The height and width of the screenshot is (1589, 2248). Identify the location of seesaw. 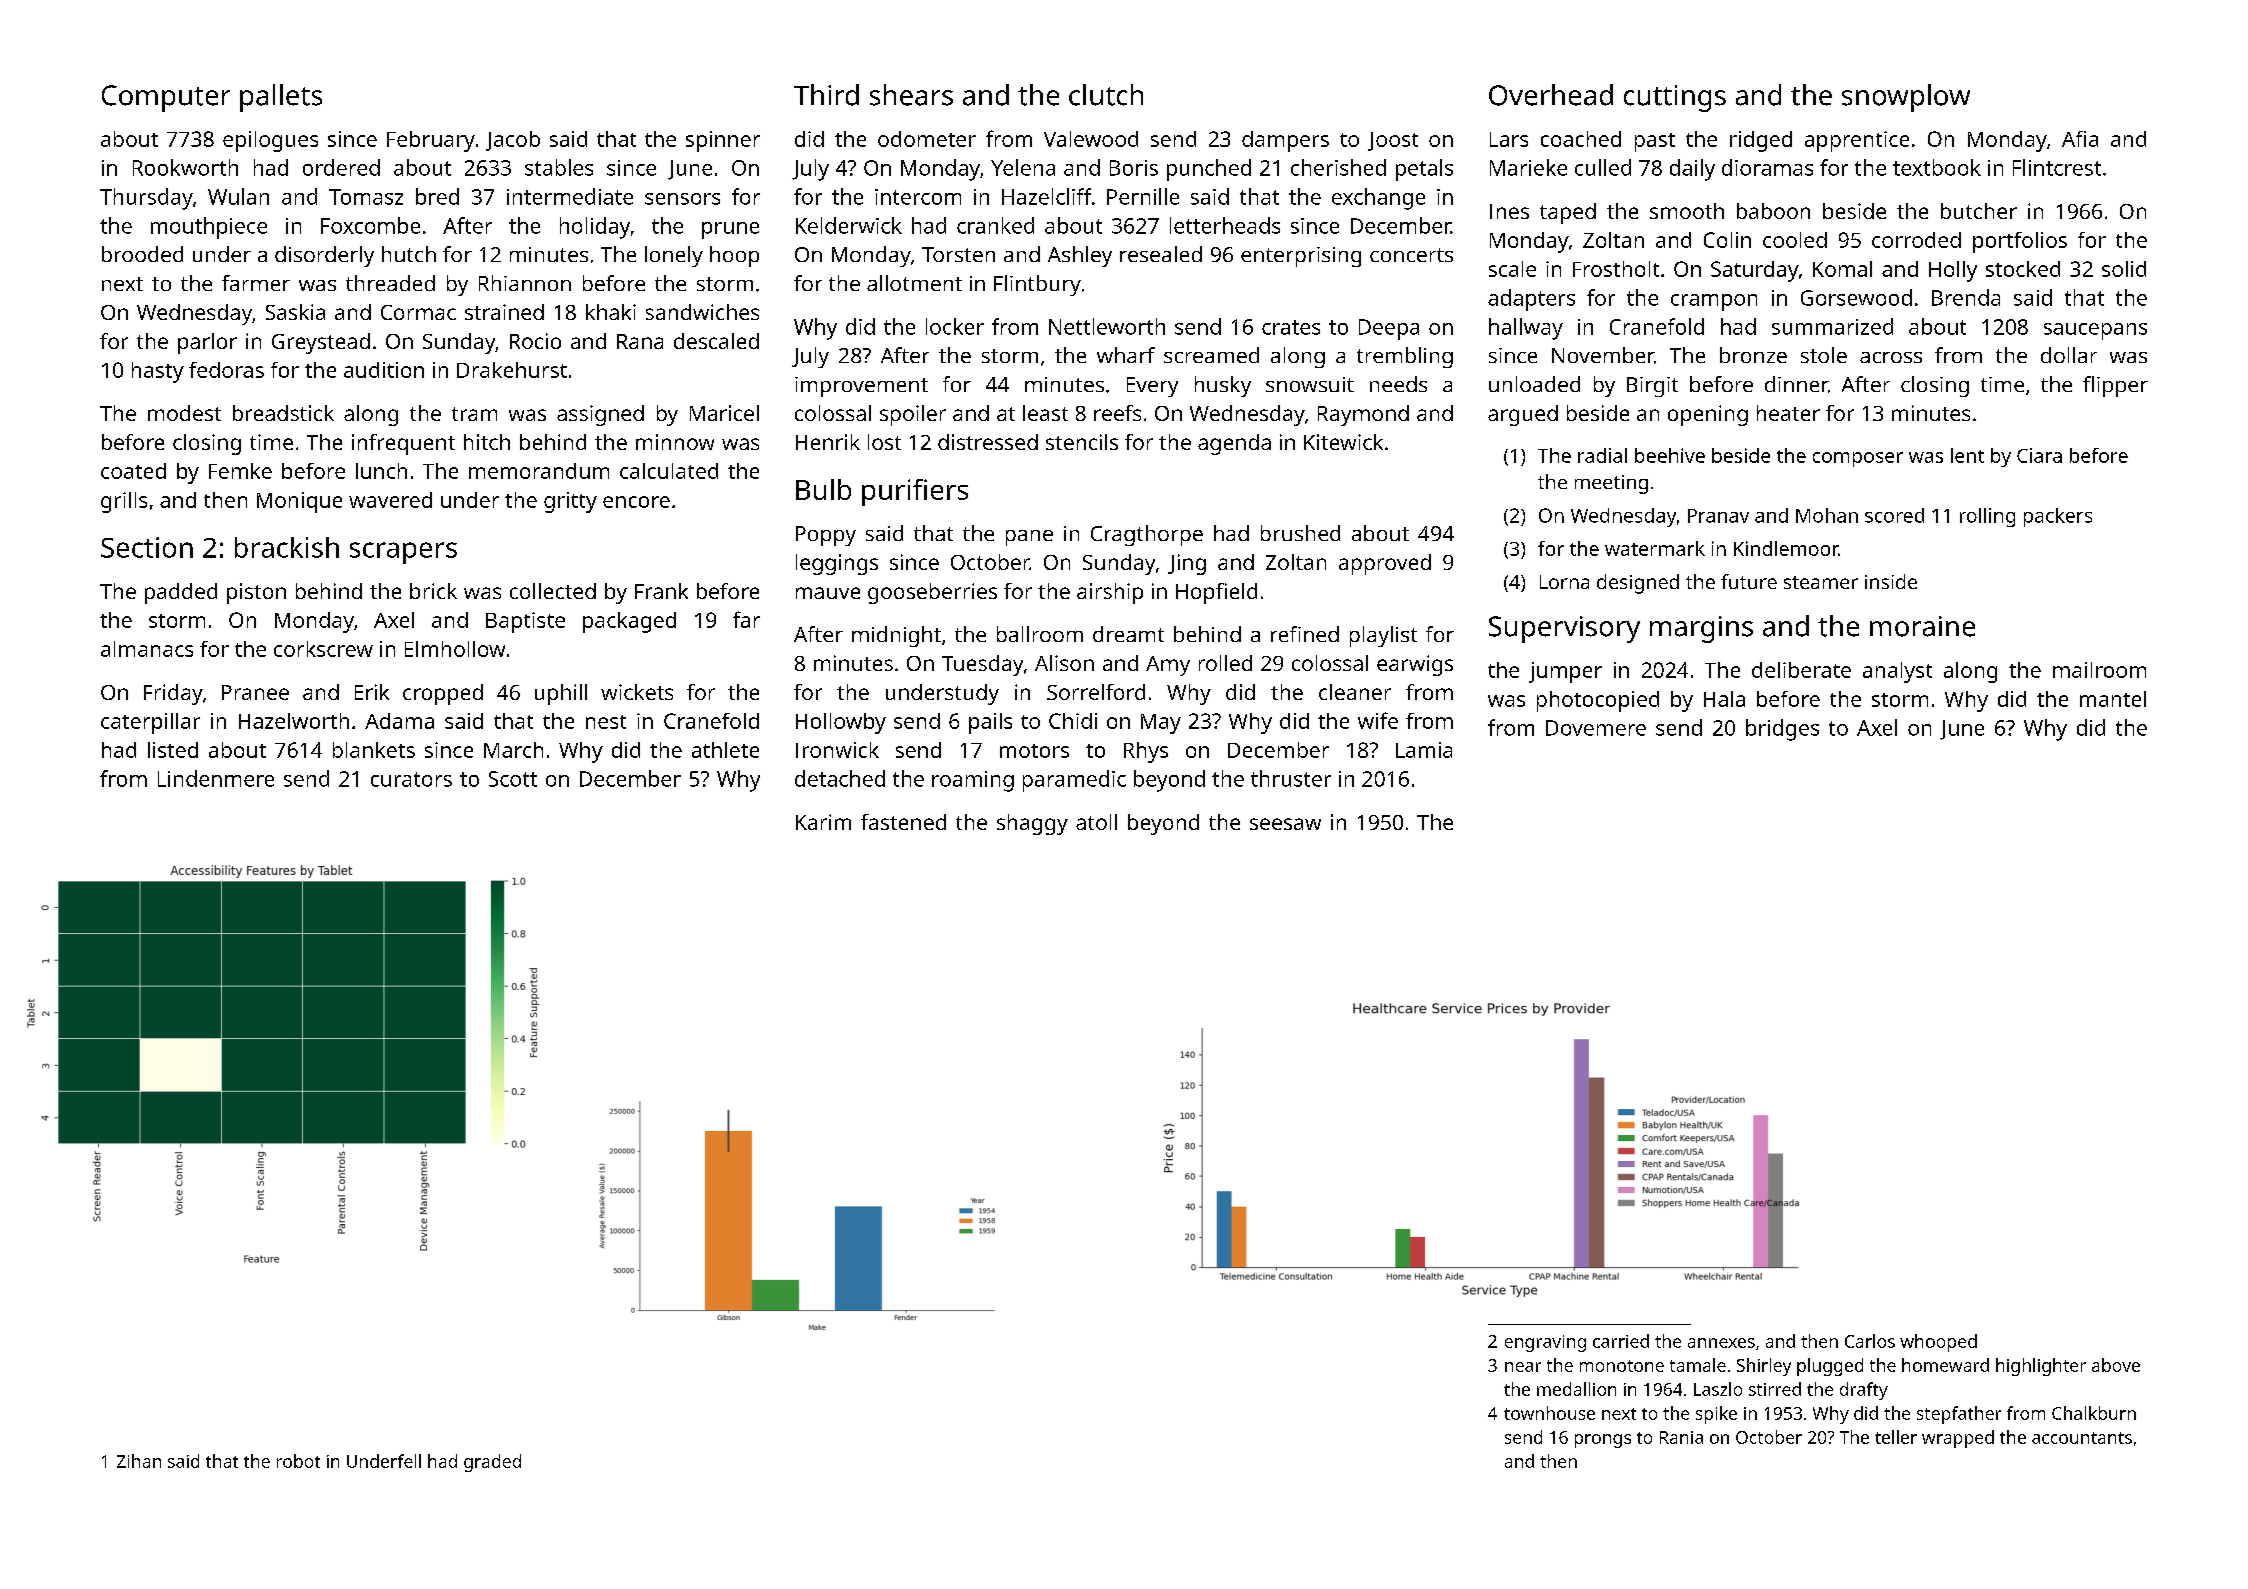
(1285, 824).
